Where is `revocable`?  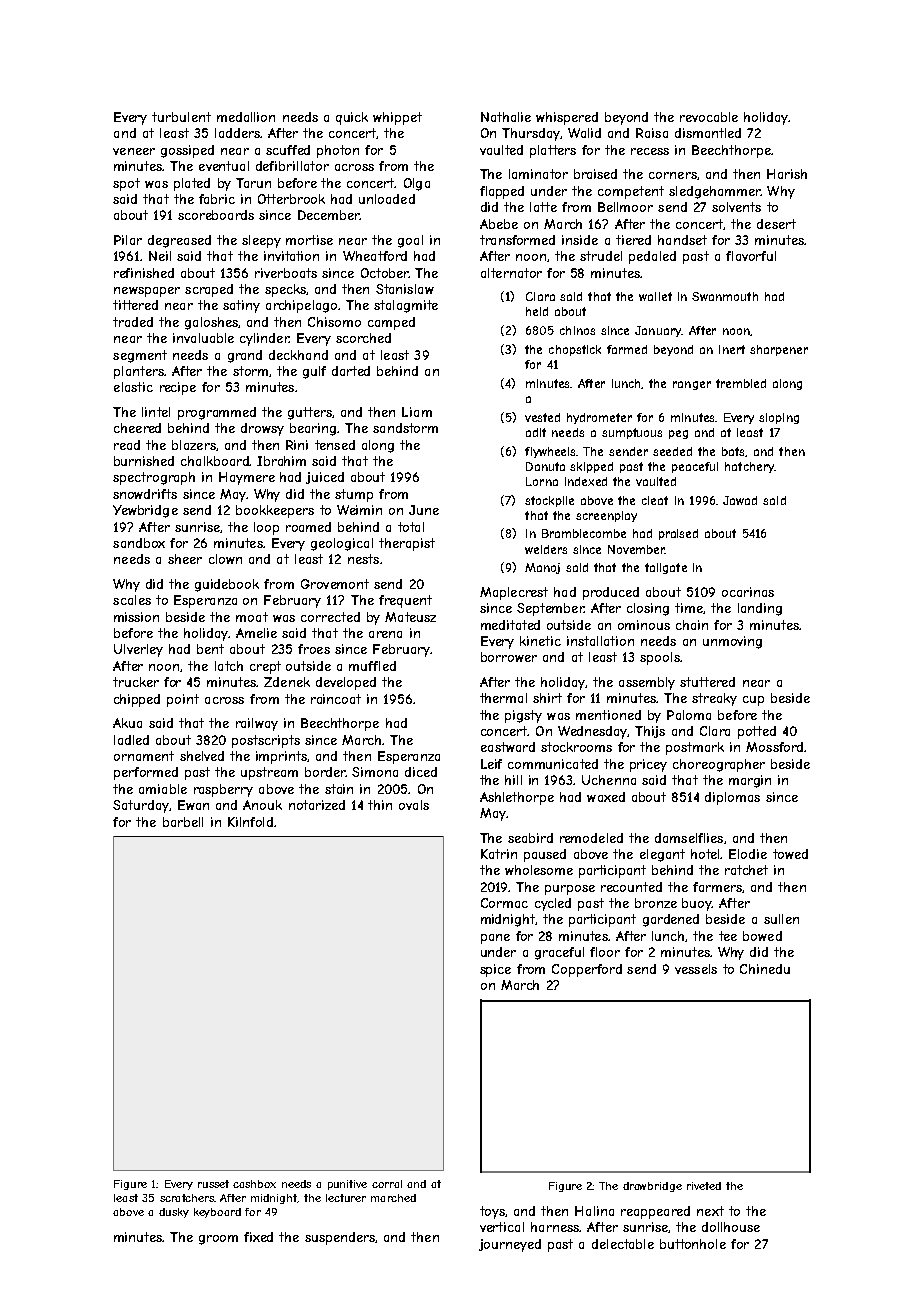
revocable is located at coordinates (709, 117).
